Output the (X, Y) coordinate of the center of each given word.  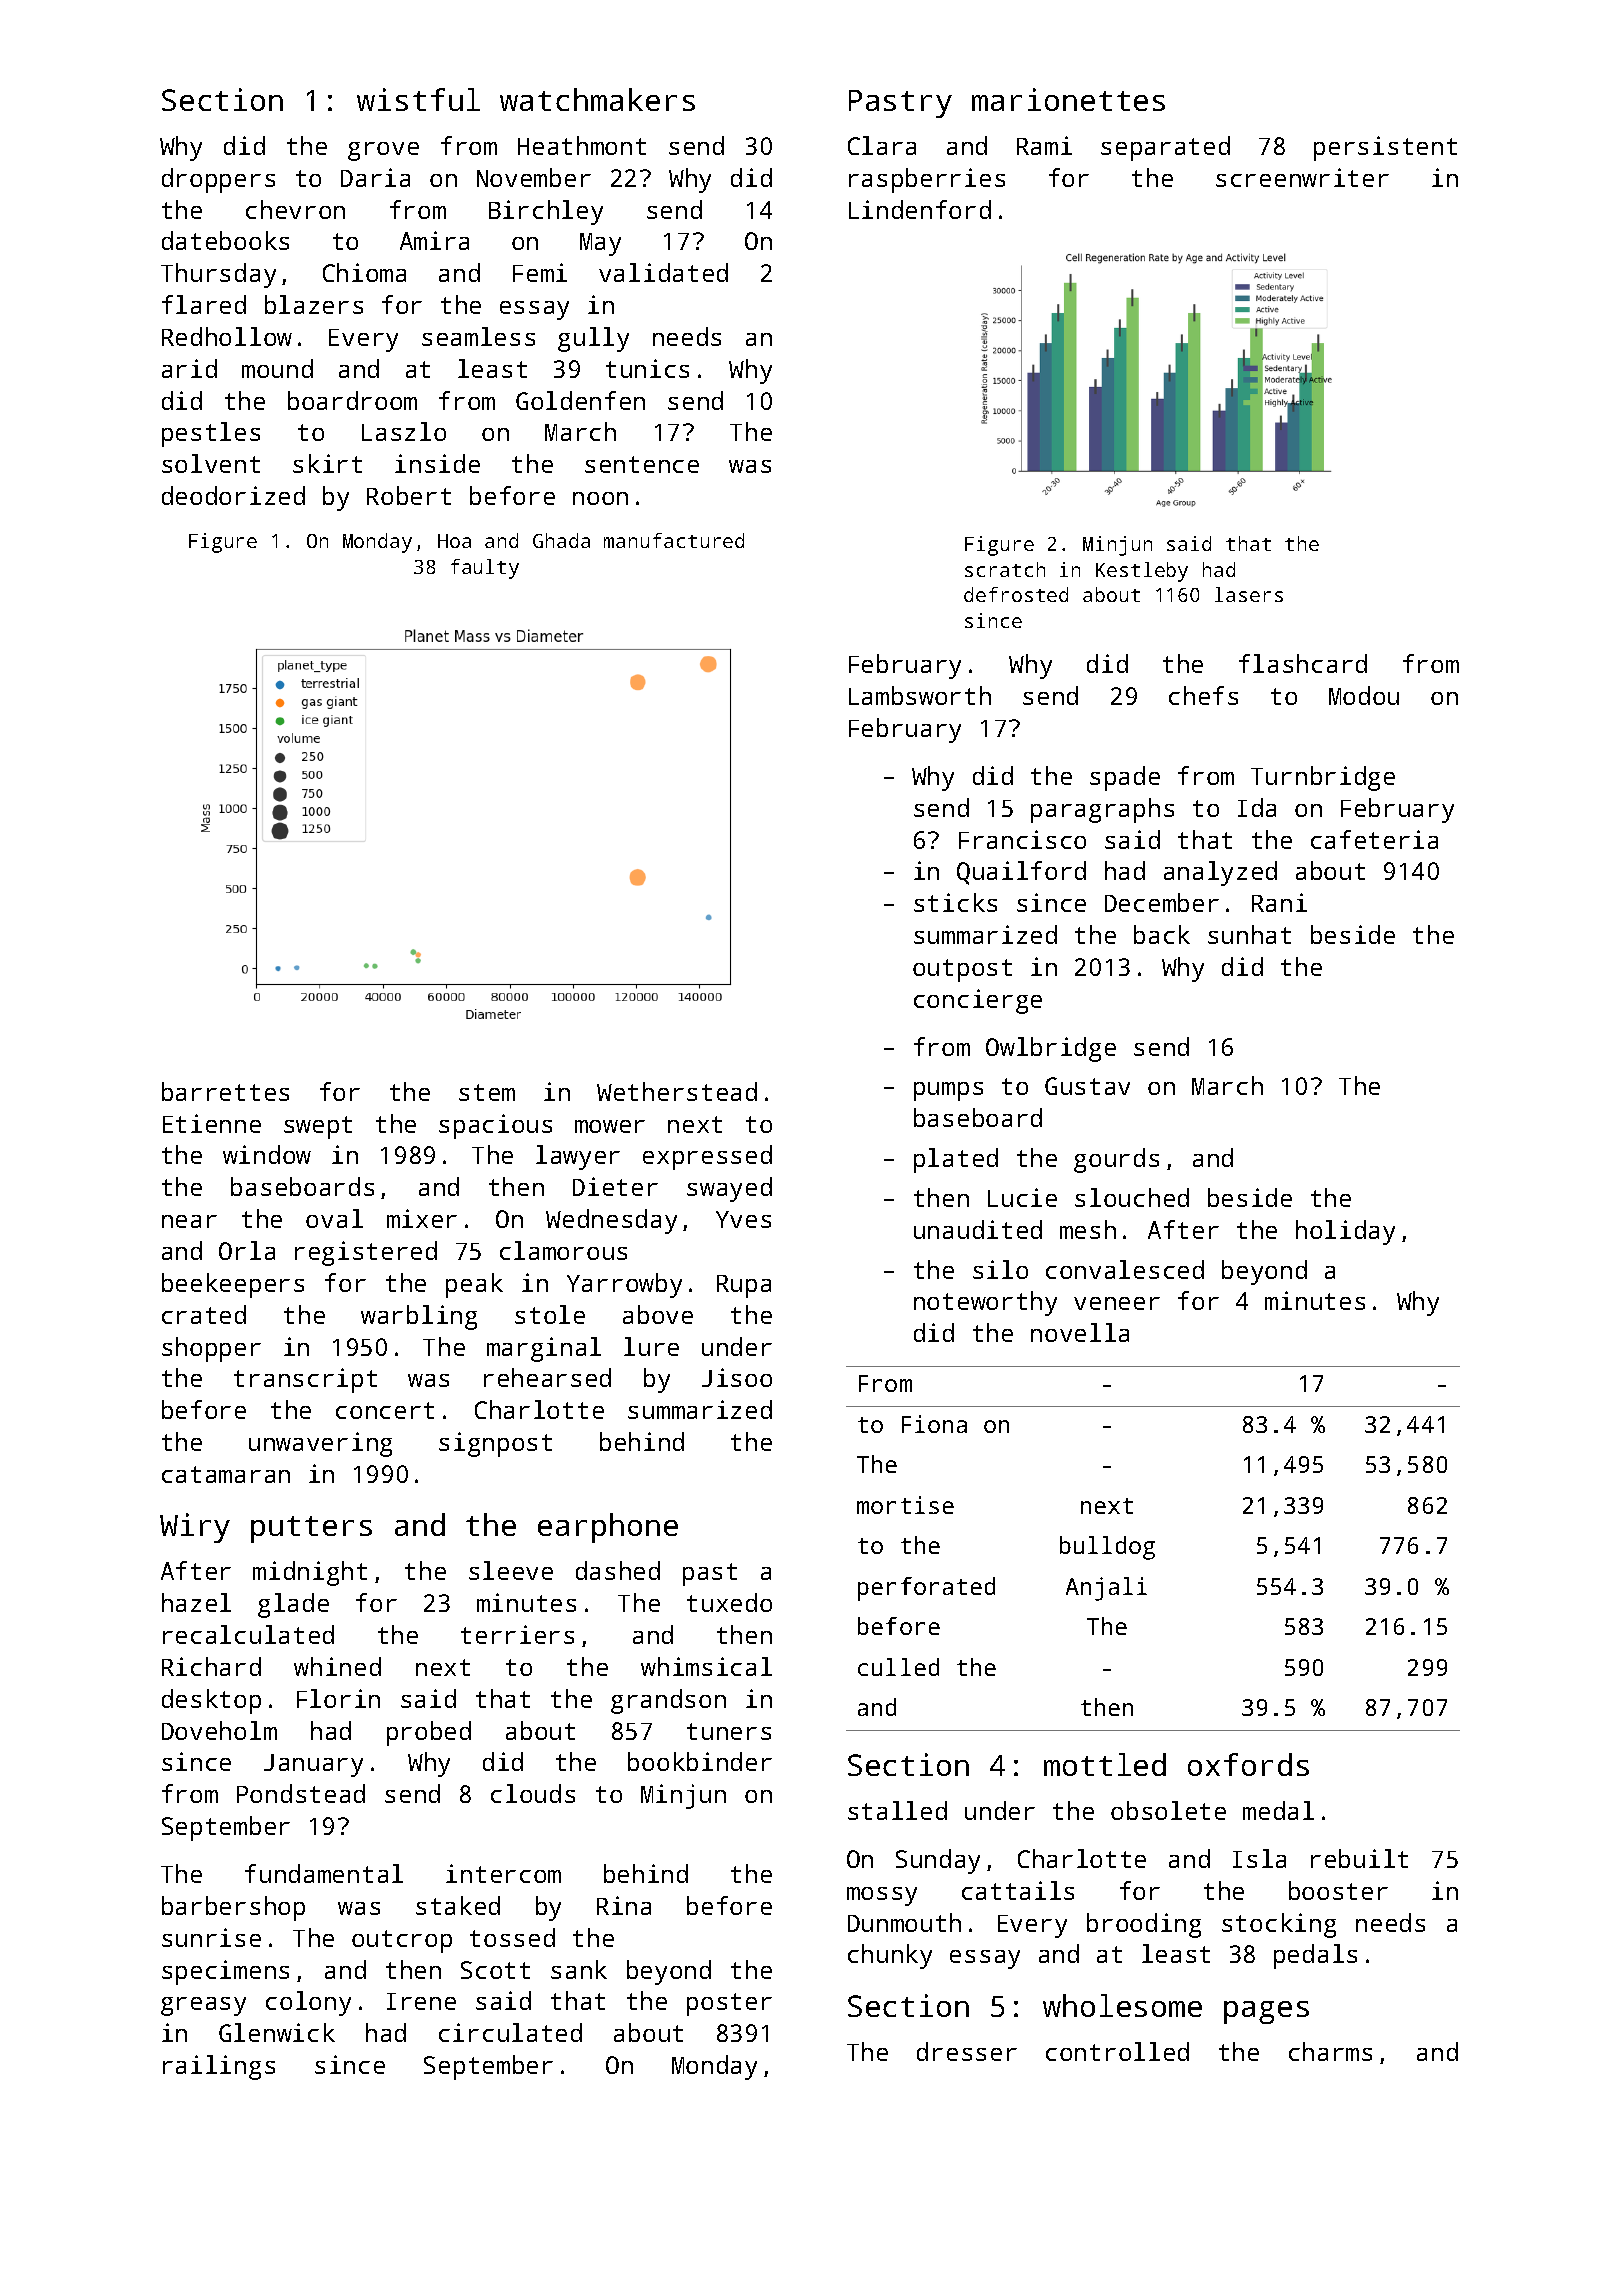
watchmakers (597, 99)
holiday (1345, 1232)
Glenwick (277, 2032)
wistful (418, 99)
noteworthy (985, 1303)
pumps (948, 1091)
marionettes (1068, 99)
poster (729, 2004)
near (189, 1221)
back (1162, 934)
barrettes (225, 1091)
